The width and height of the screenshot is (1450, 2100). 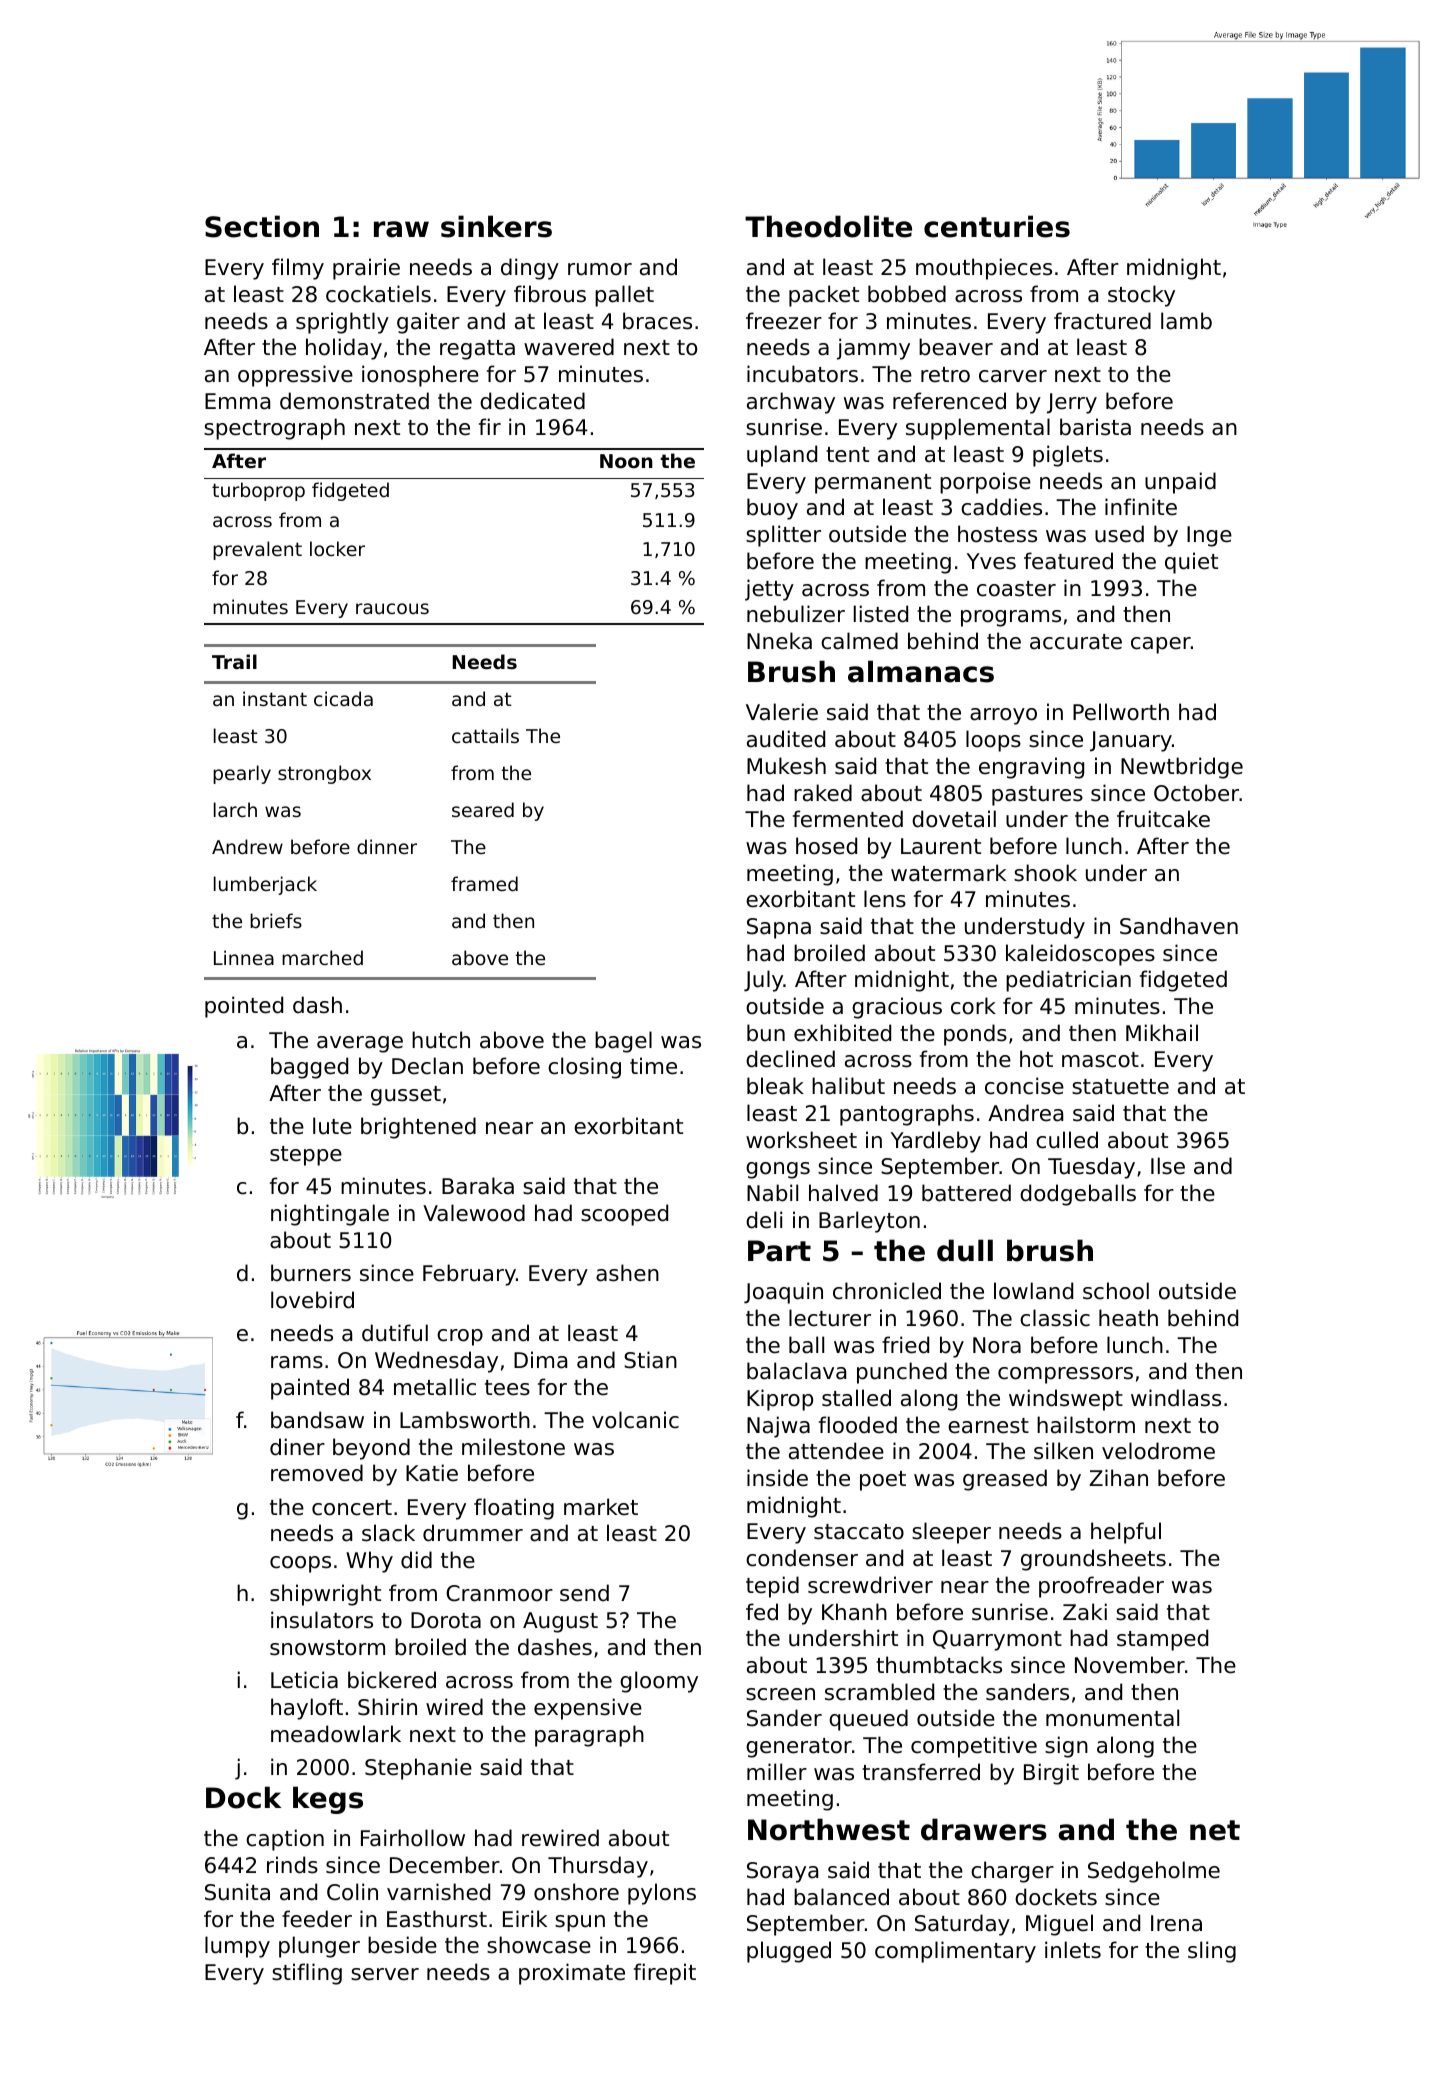 What do you see at coordinates (484, 883) in the screenshot?
I see `framed` at bounding box center [484, 883].
